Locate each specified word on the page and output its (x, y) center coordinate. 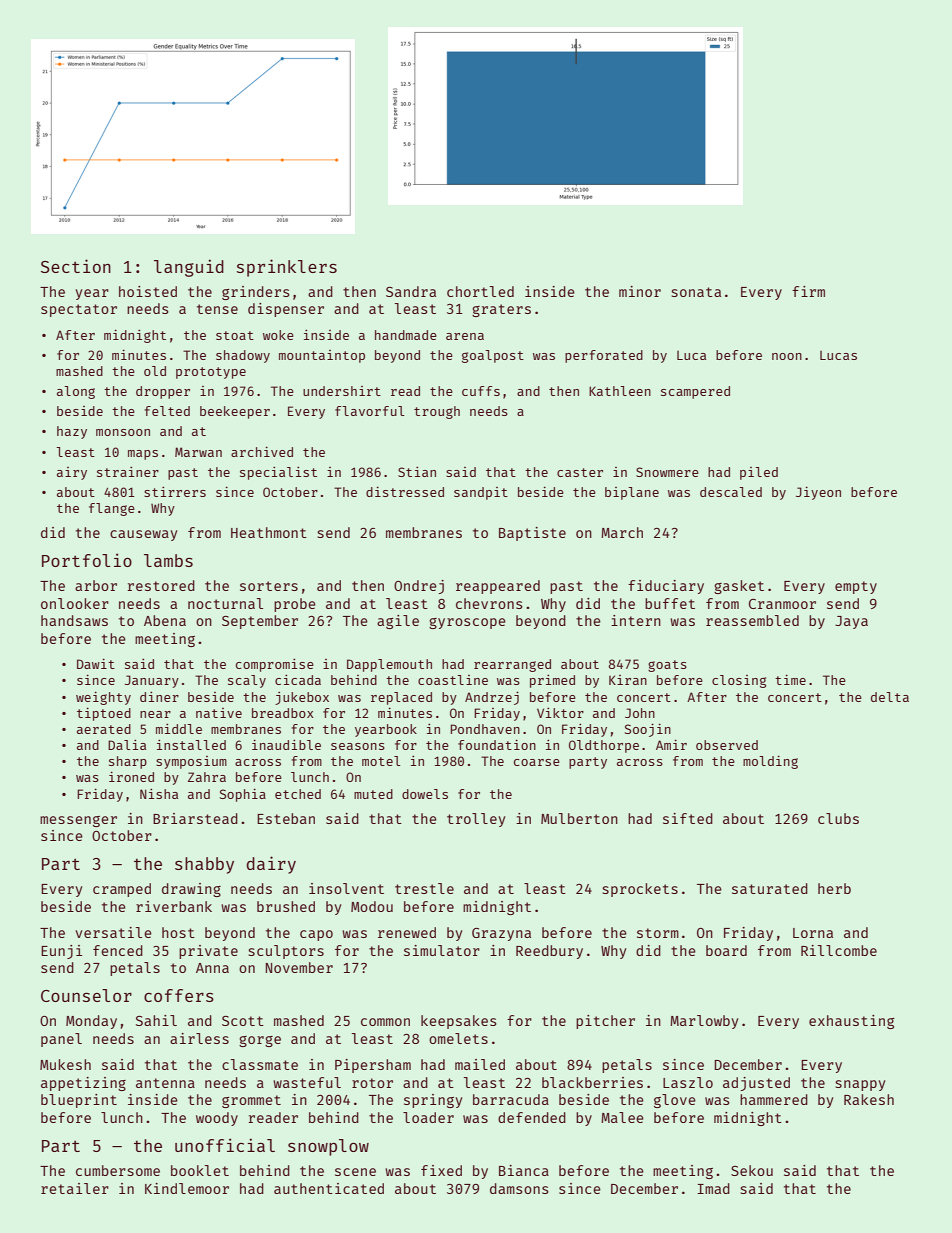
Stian (417, 472)
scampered (695, 392)
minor (640, 291)
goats (667, 666)
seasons (358, 746)
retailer (75, 1188)
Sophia (243, 795)
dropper (163, 392)
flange (112, 509)
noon (787, 356)
